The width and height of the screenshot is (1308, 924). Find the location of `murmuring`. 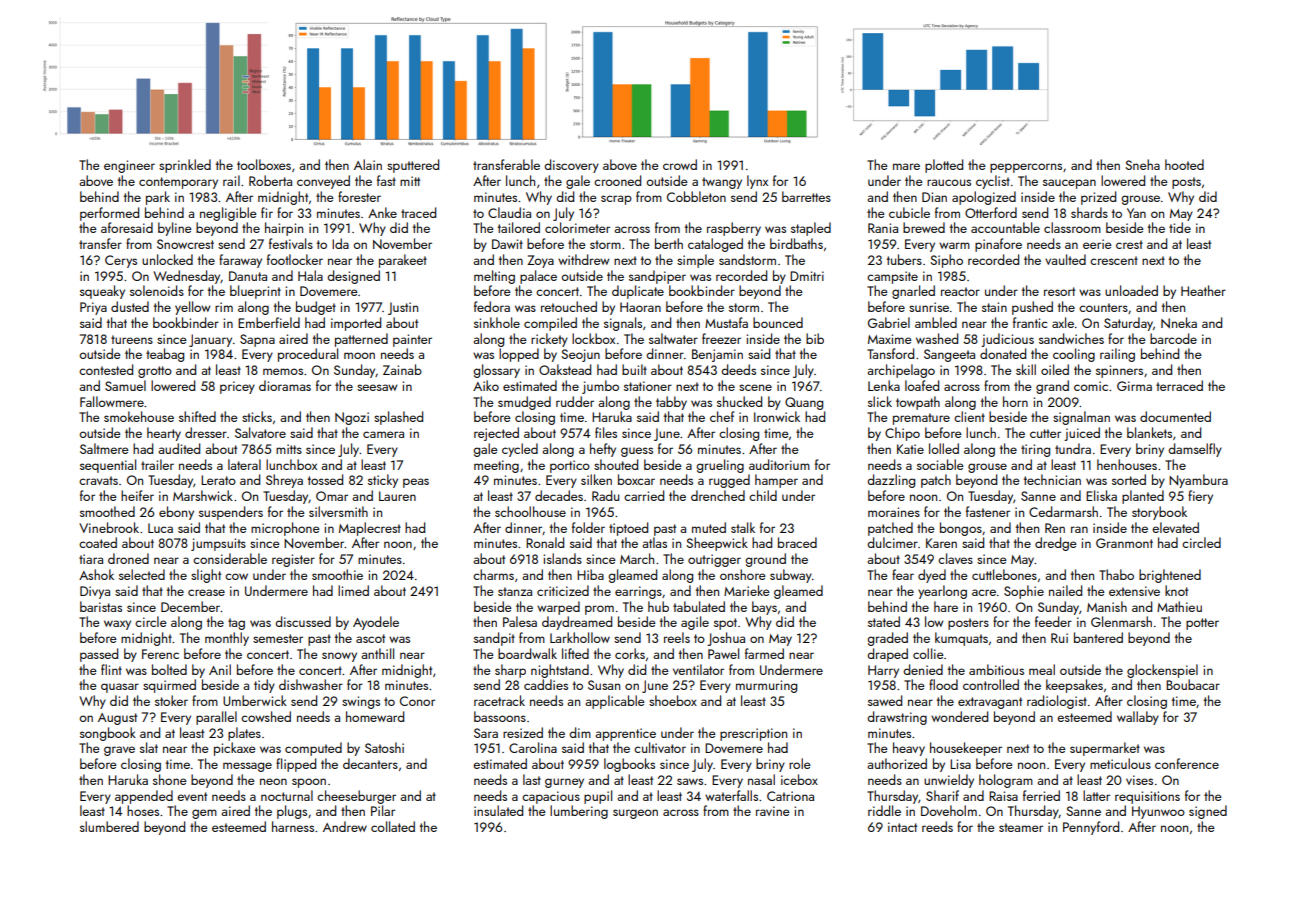

murmuring is located at coordinates (766, 686).
